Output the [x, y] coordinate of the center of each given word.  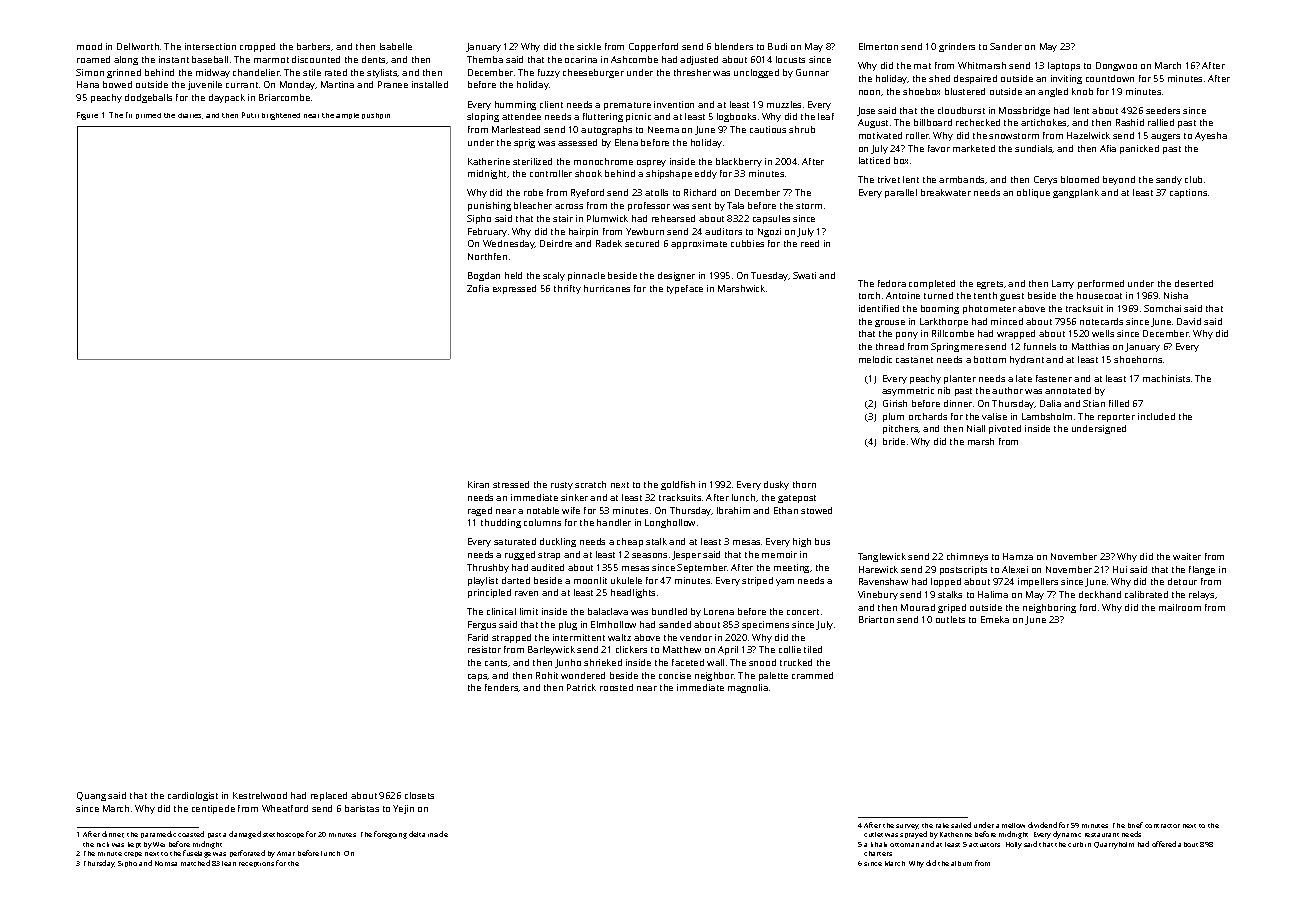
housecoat [1099, 295]
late [1024, 378]
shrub [802, 129]
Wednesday [509, 244]
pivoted [1005, 429]
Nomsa [166, 863]
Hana [88, 84]
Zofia [478, 288]
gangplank [1076, 193]
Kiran [478, 484]
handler [614, 522]
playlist [483, 581]
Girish [895, 403]
